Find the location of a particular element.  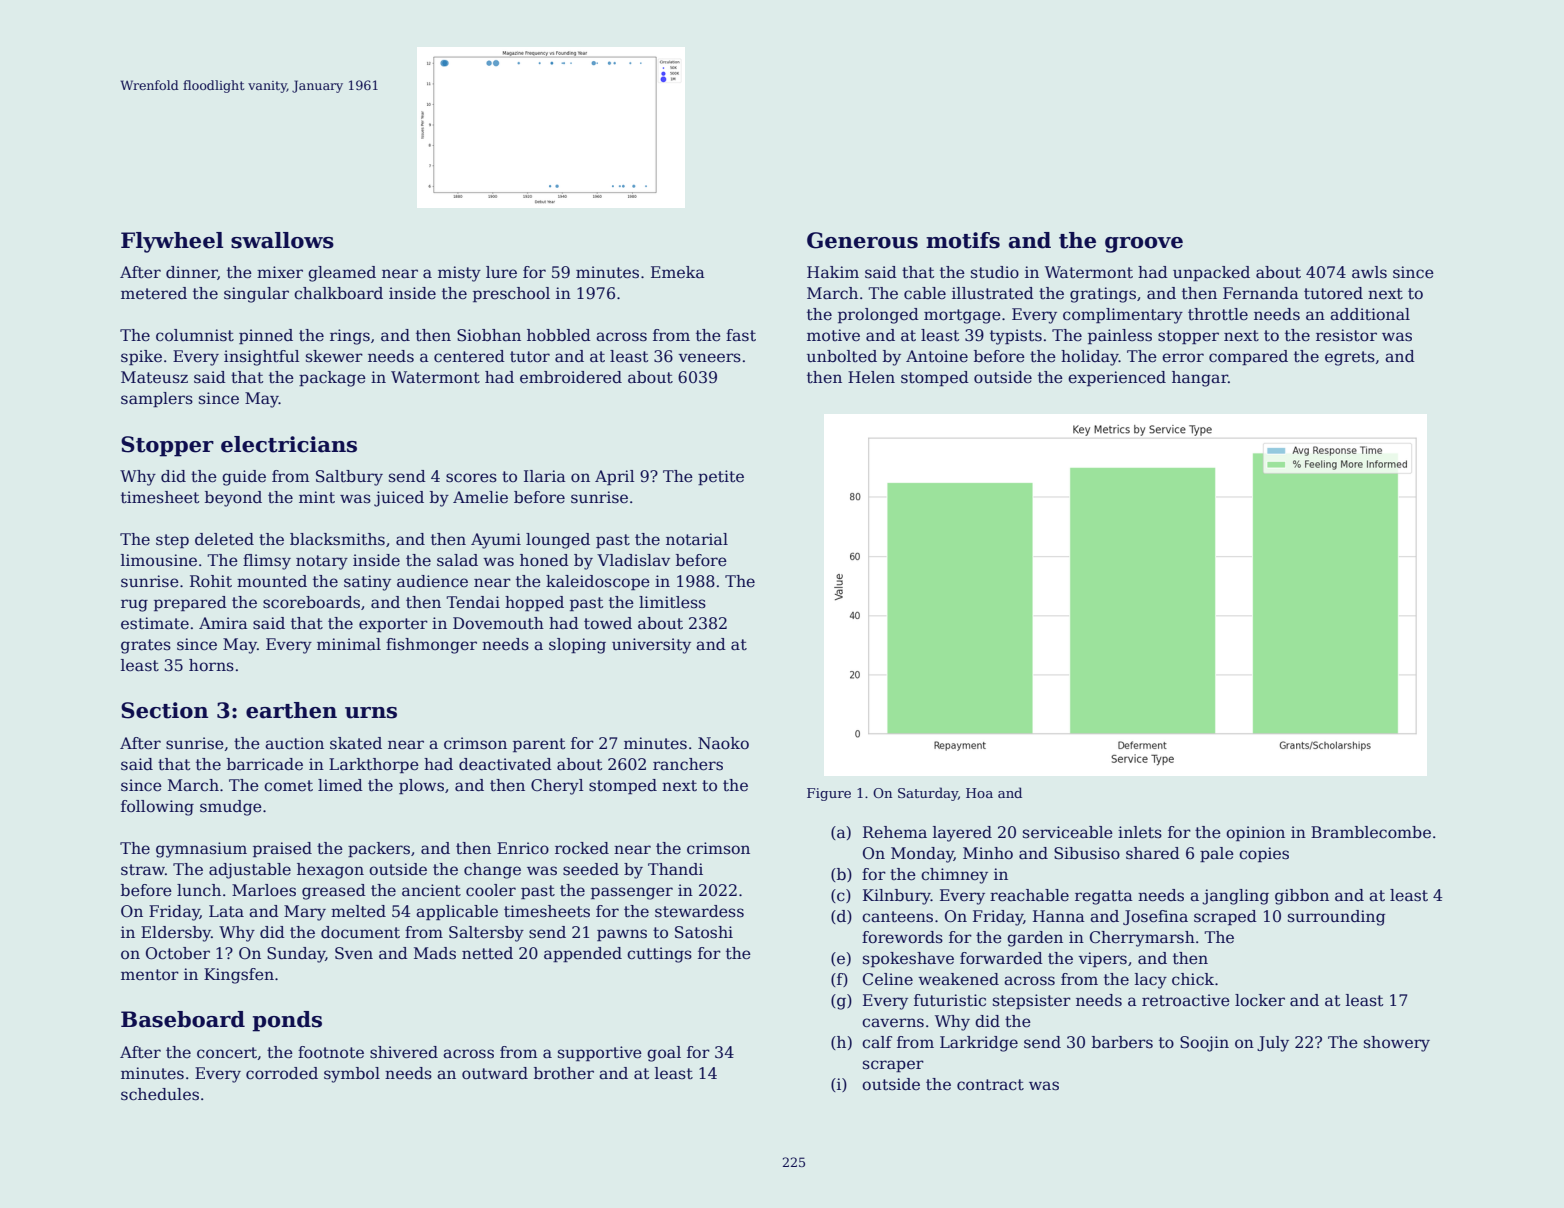

limitless is located at coordinates (672, 602).
